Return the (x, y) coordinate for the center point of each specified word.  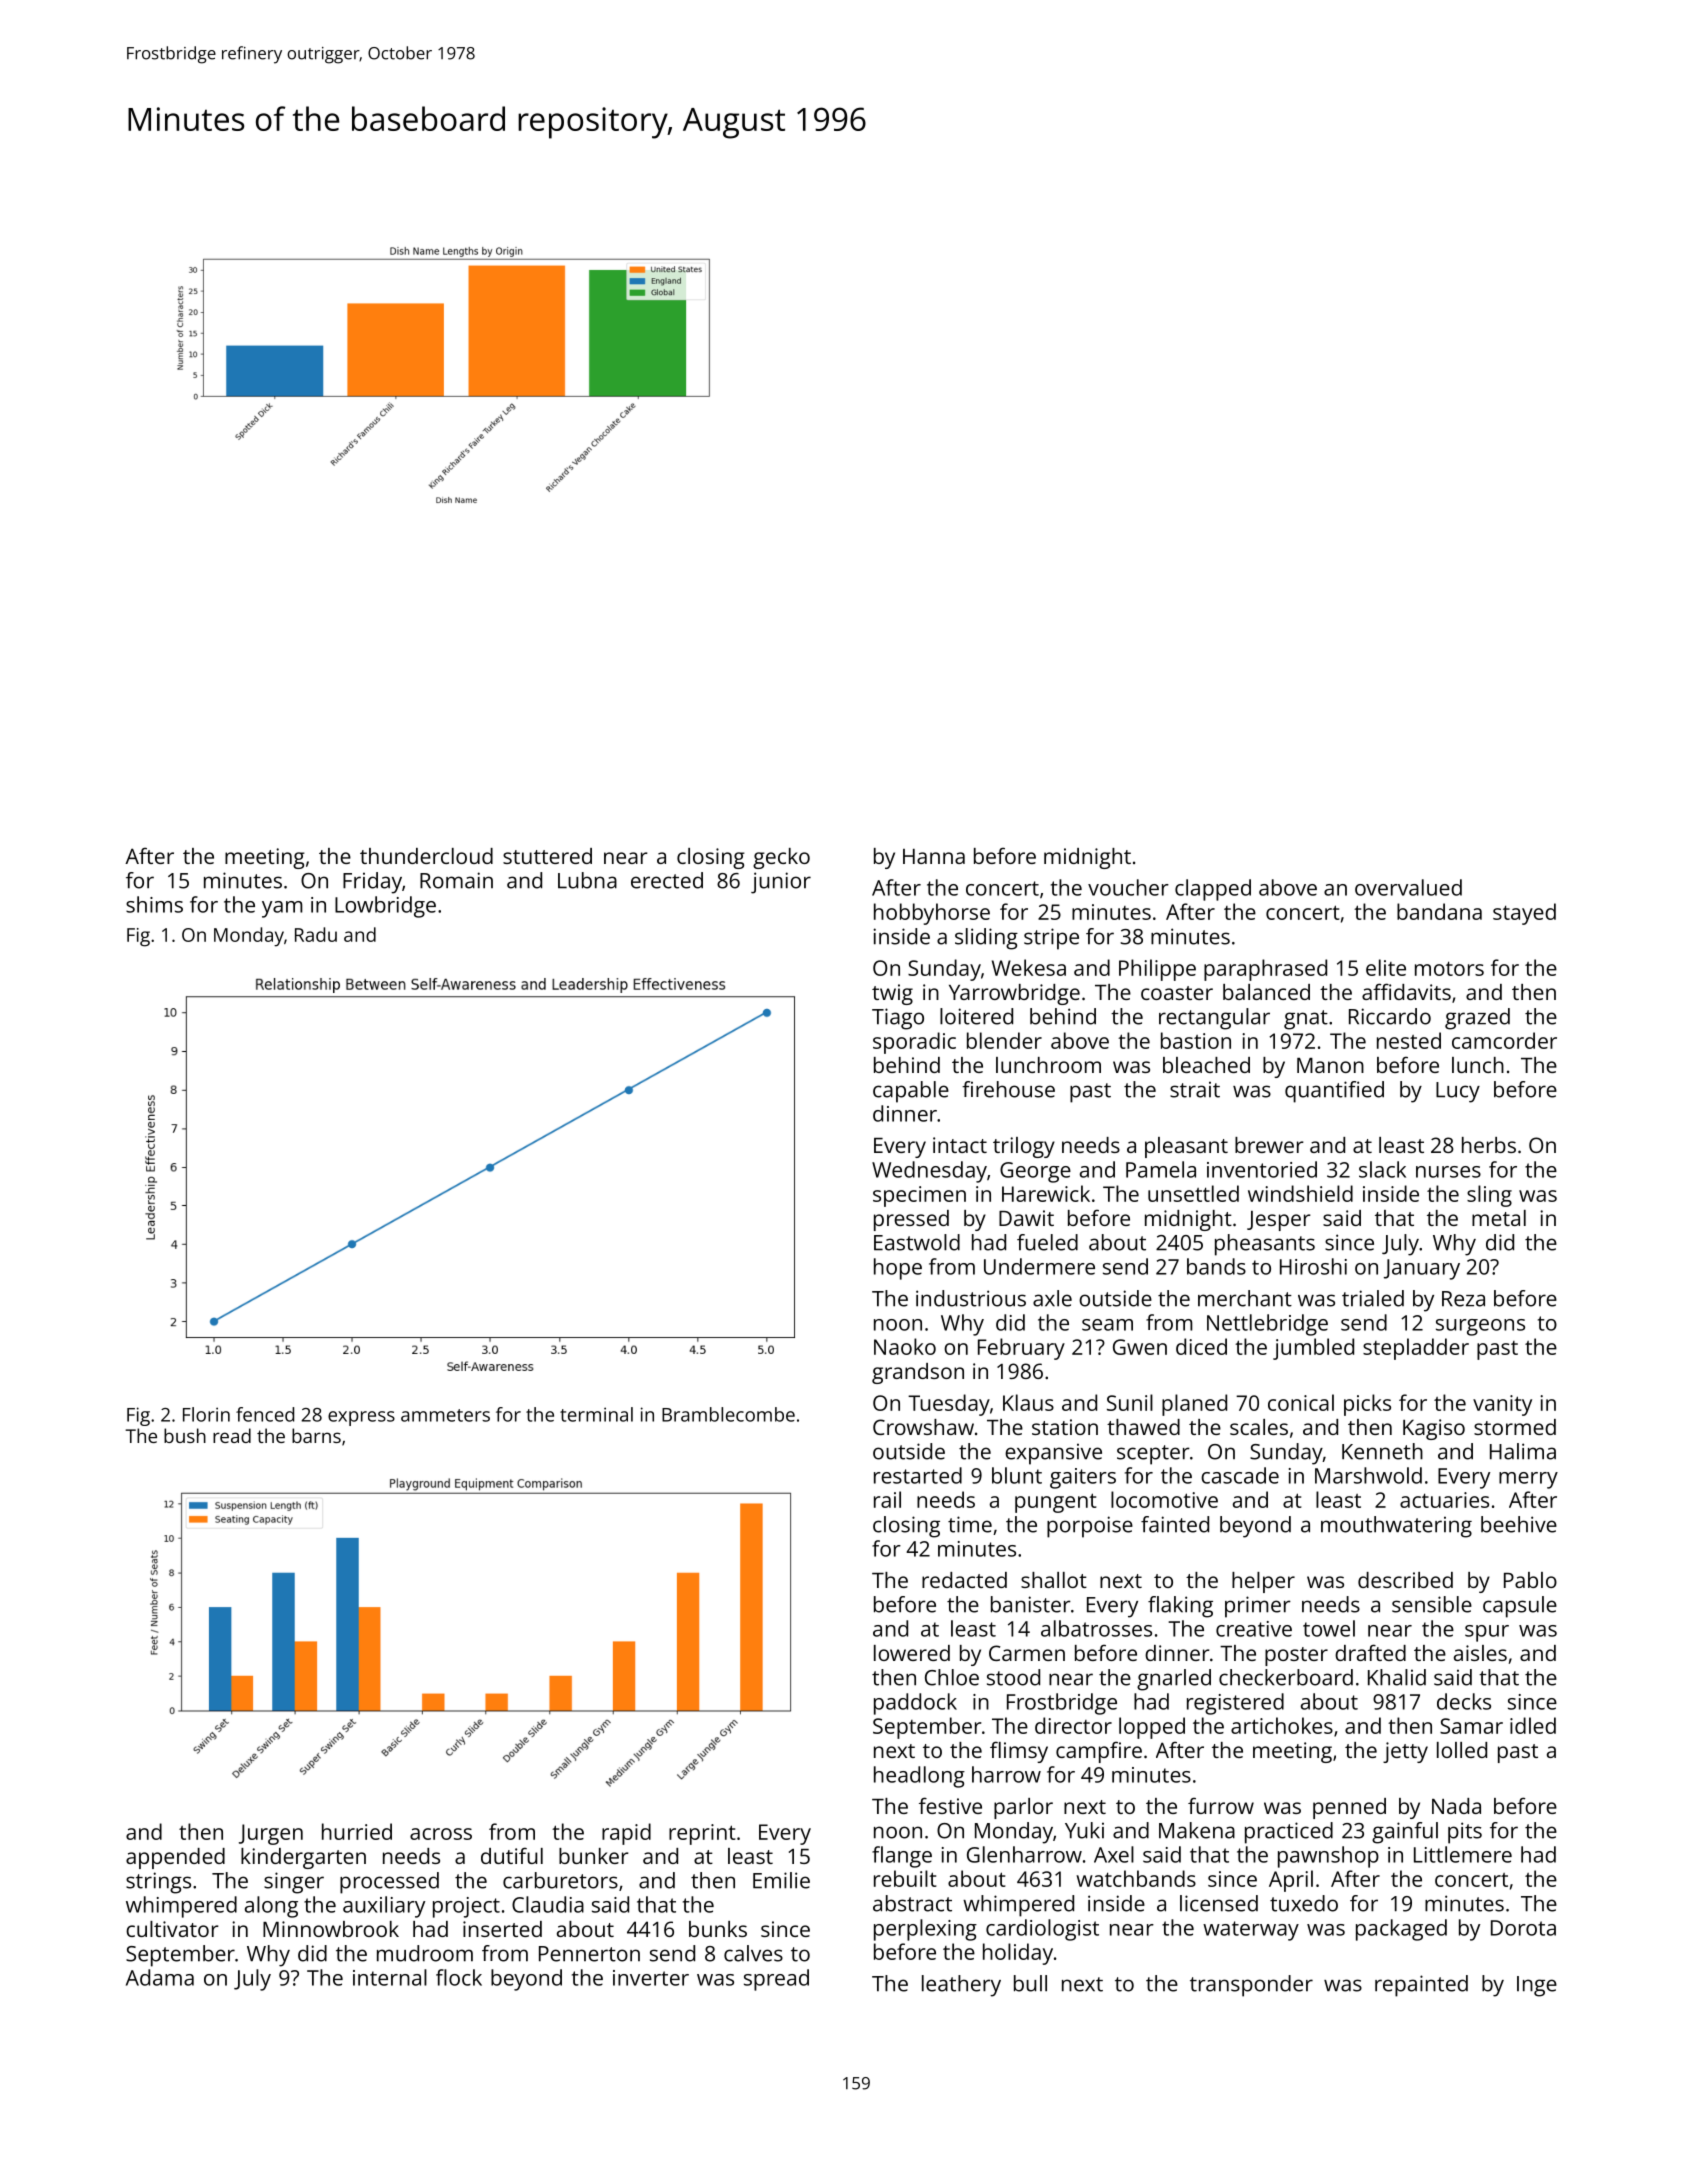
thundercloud (426, 856)
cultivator (172, 1929)
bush (185, 1435)
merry (1528, 1480)
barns (316, 1435)
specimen (919, 1196)
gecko (781, 858)
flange (902, 1857)
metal (1499, 1218)
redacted (964, 1580)
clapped (1213, 890)
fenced (265, 1414)
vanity (1502, 1405)
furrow (1221, 1805)
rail (887, 1499)
